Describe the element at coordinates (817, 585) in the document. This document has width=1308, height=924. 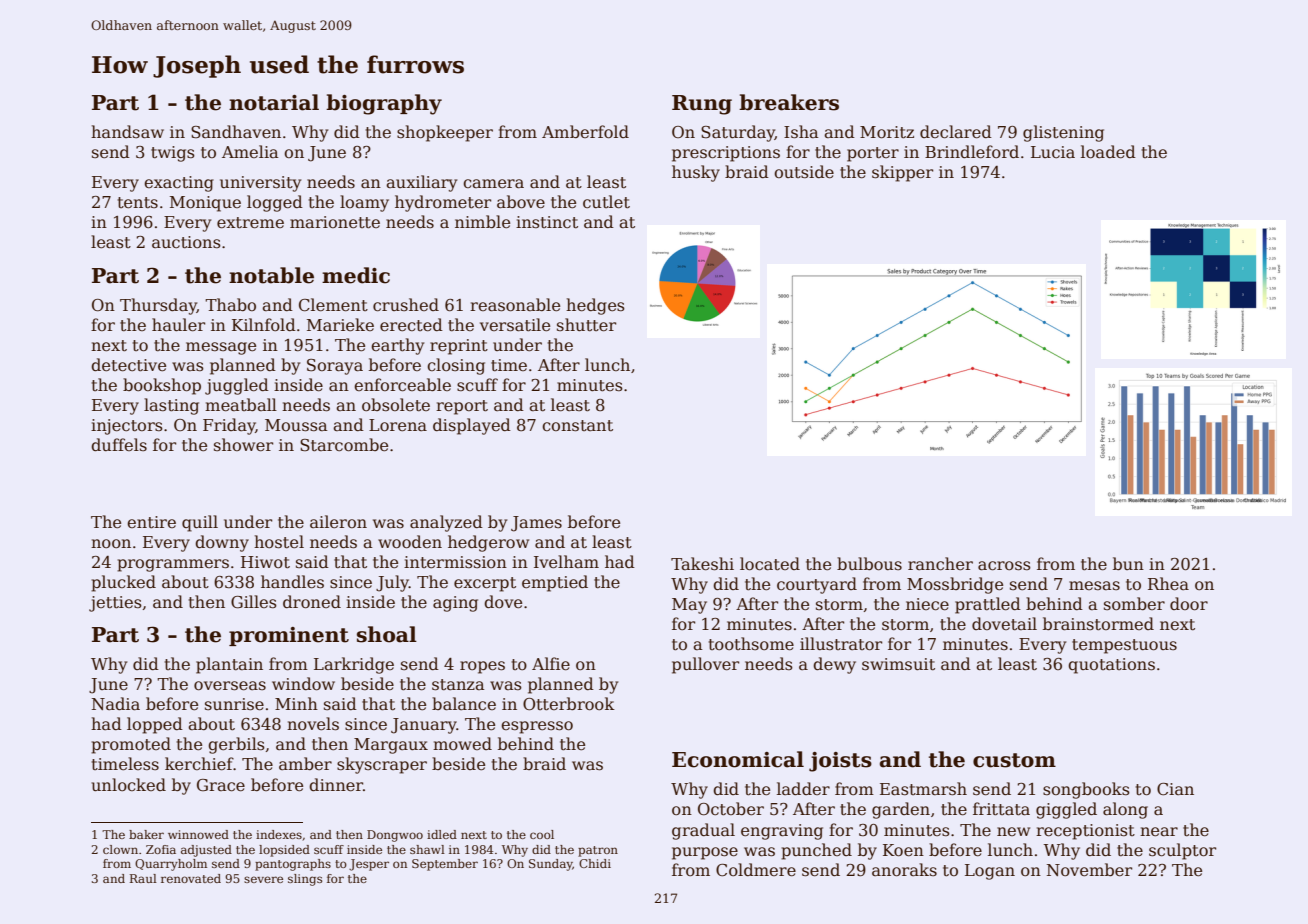
I see `courtyard` at that location.
